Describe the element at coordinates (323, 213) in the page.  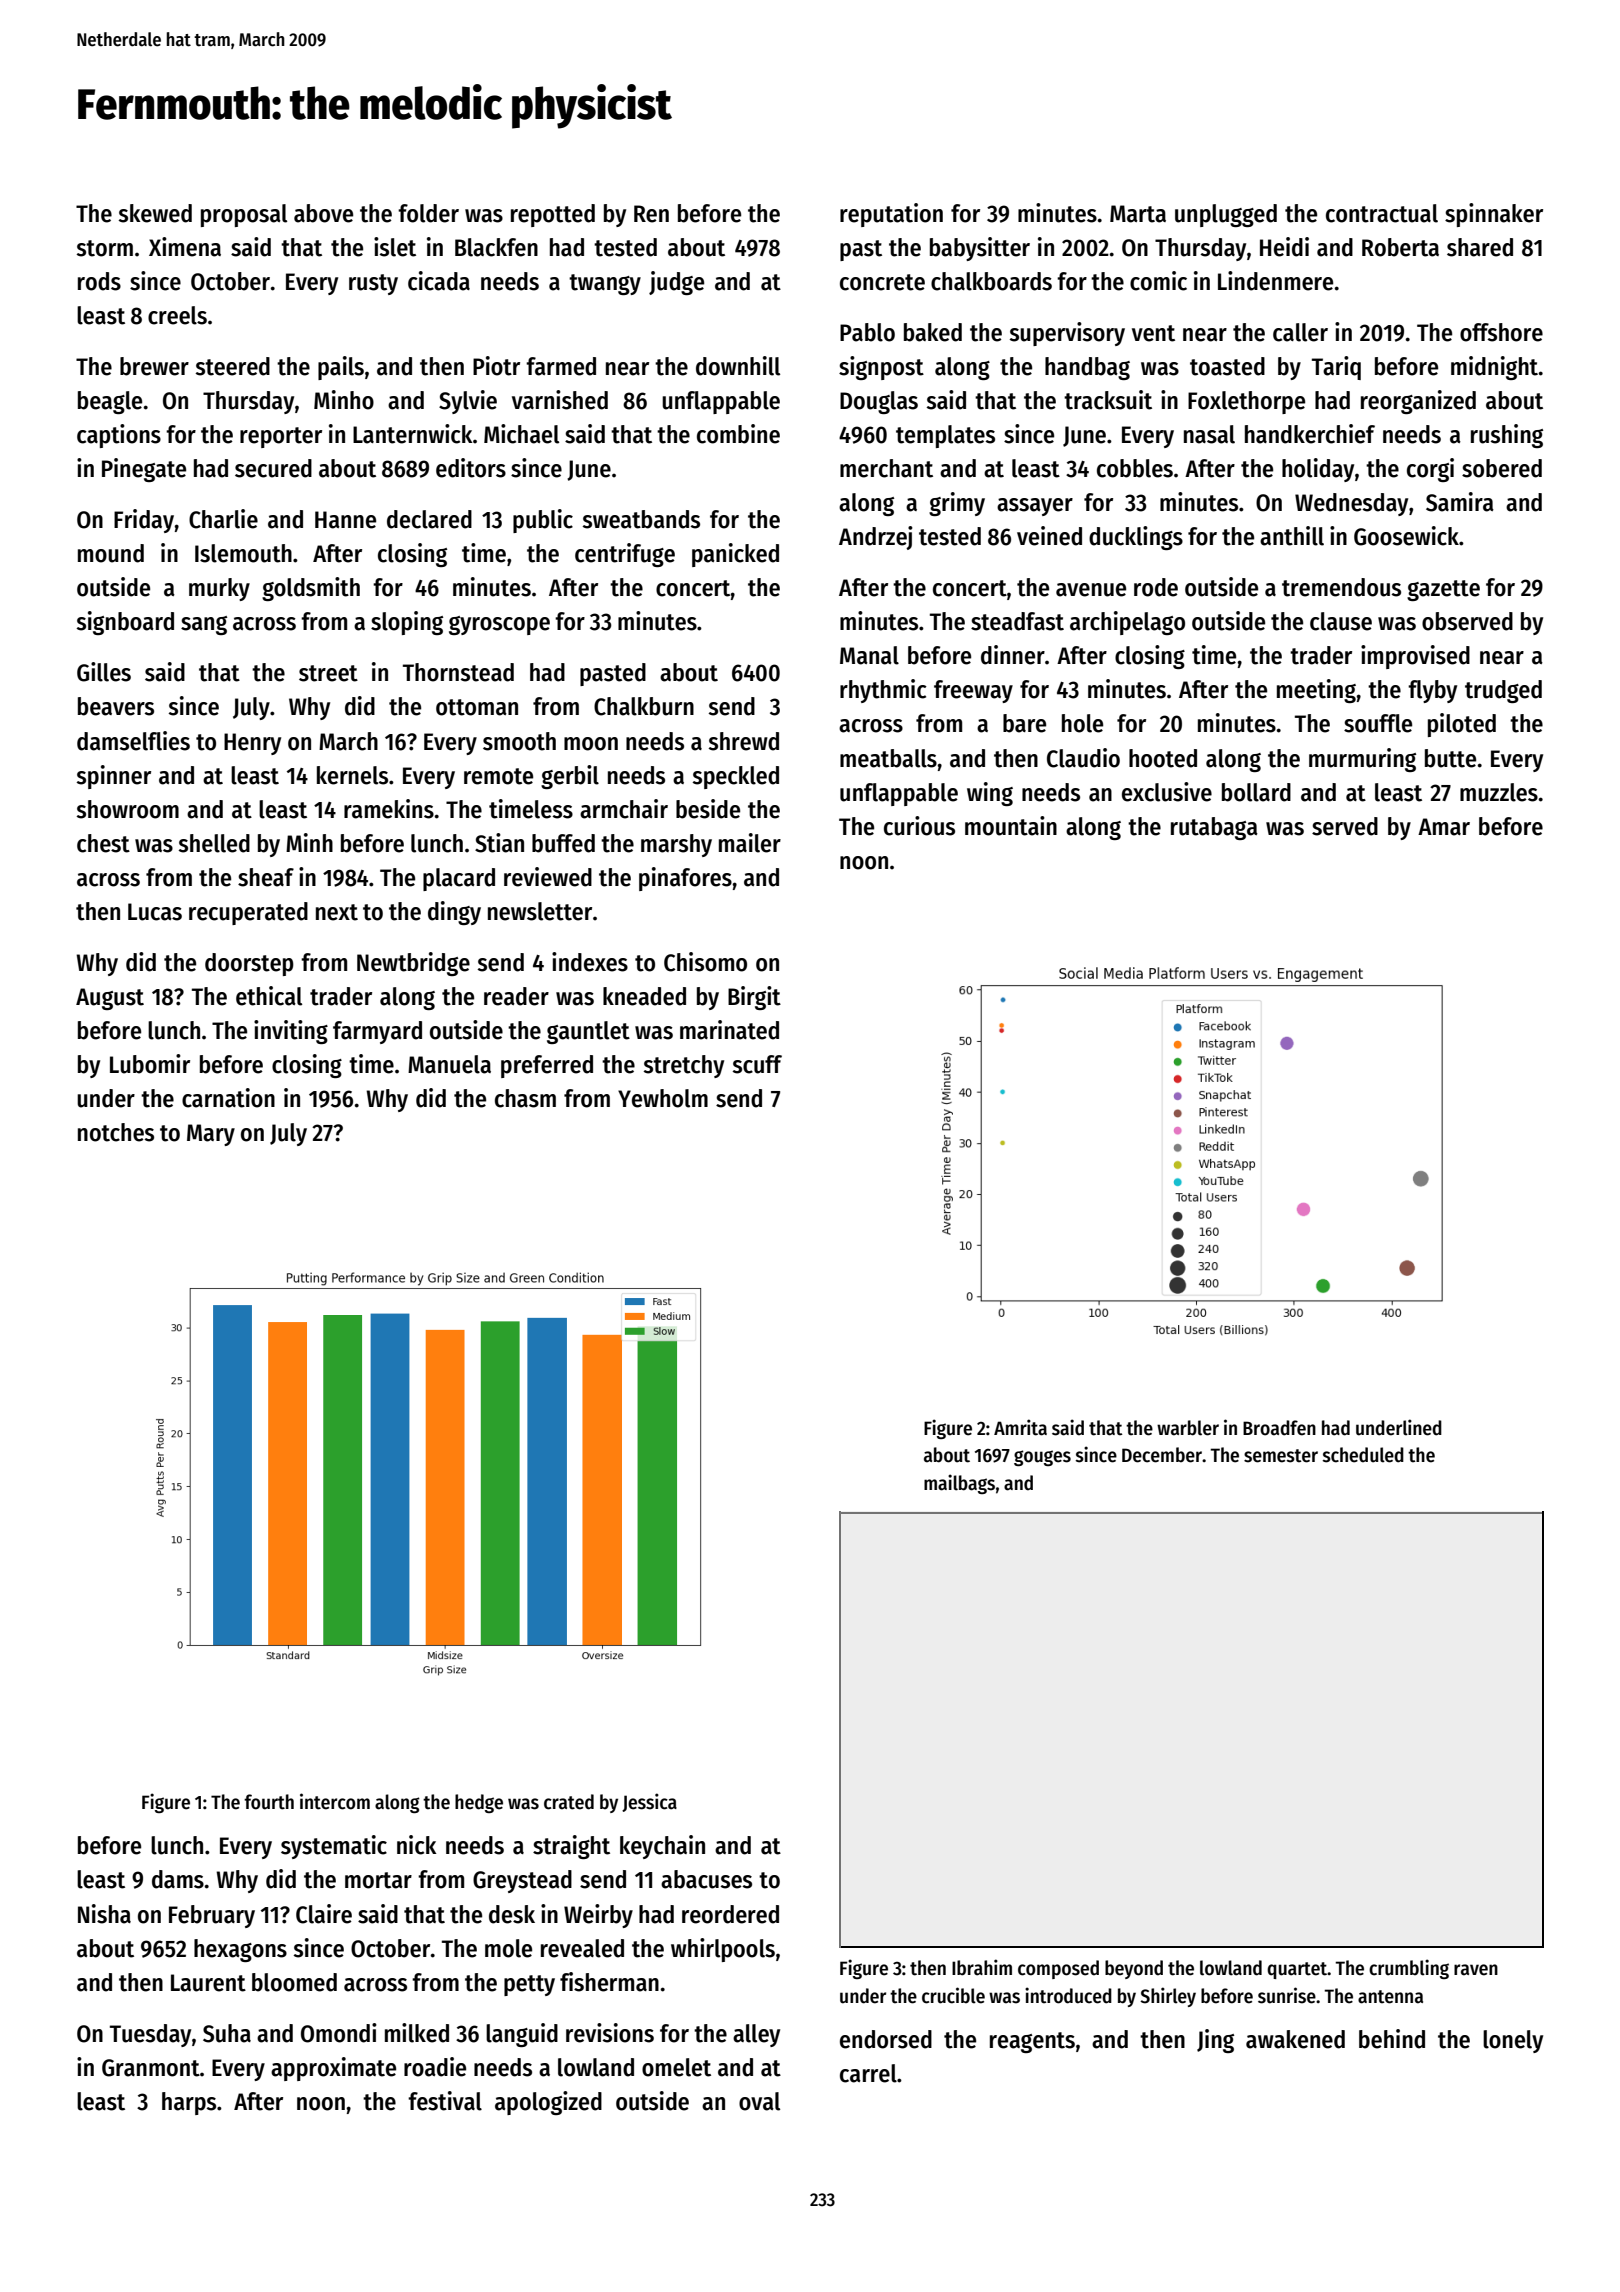
I see `above` at that location.
